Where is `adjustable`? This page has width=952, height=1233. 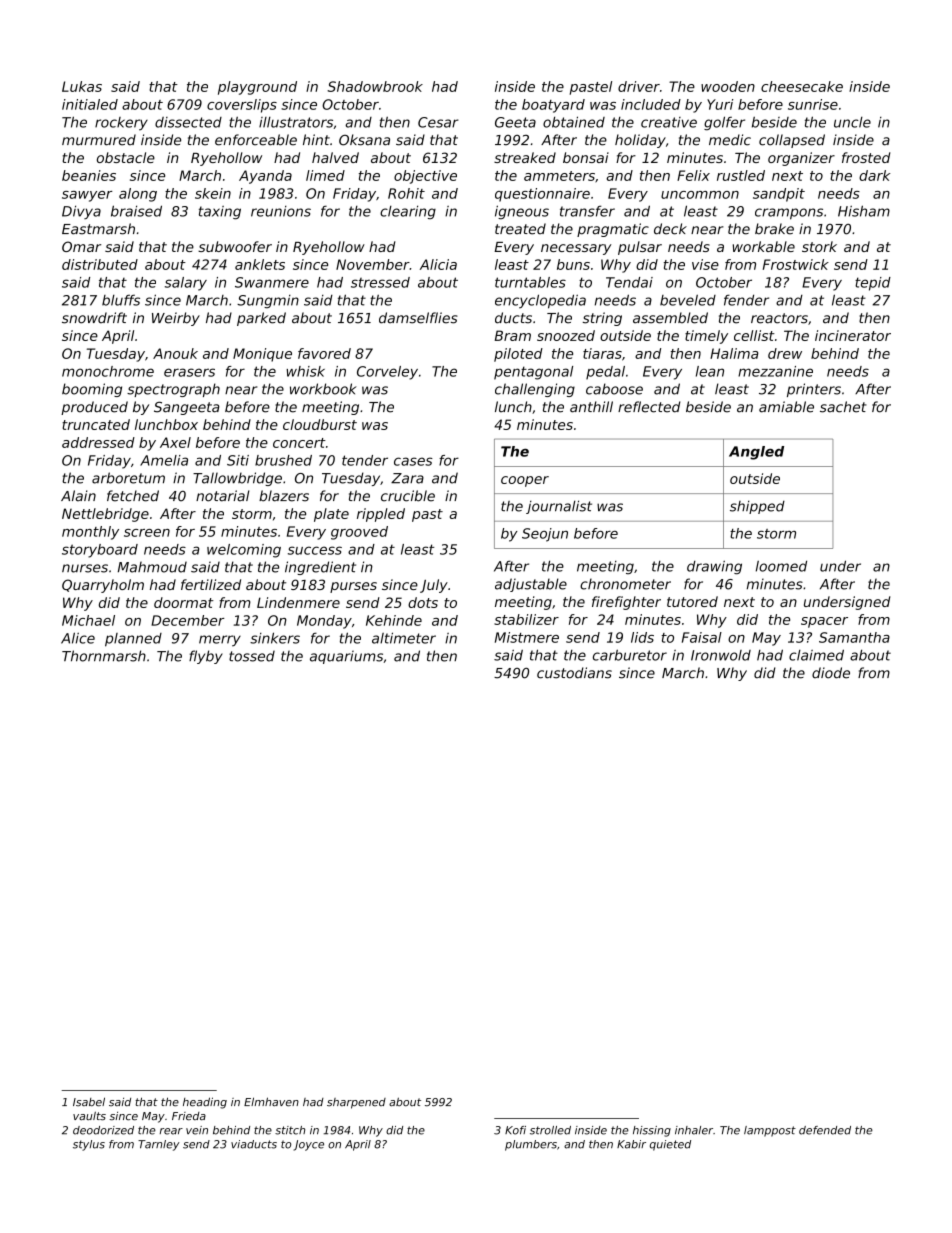 adjustable is located at coordinates (531, 585).
